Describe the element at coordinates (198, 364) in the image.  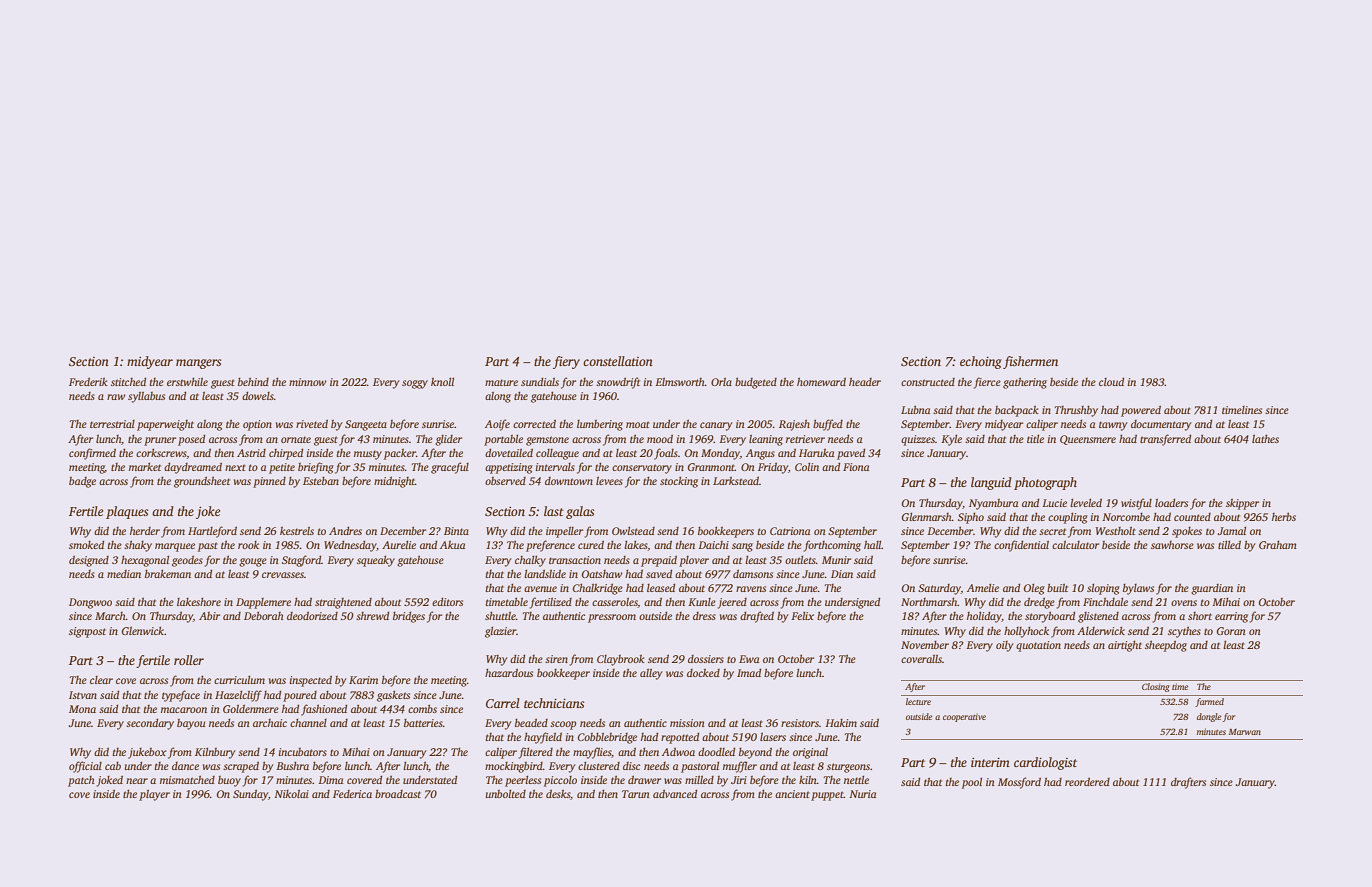
I see `mangers` at that location.
